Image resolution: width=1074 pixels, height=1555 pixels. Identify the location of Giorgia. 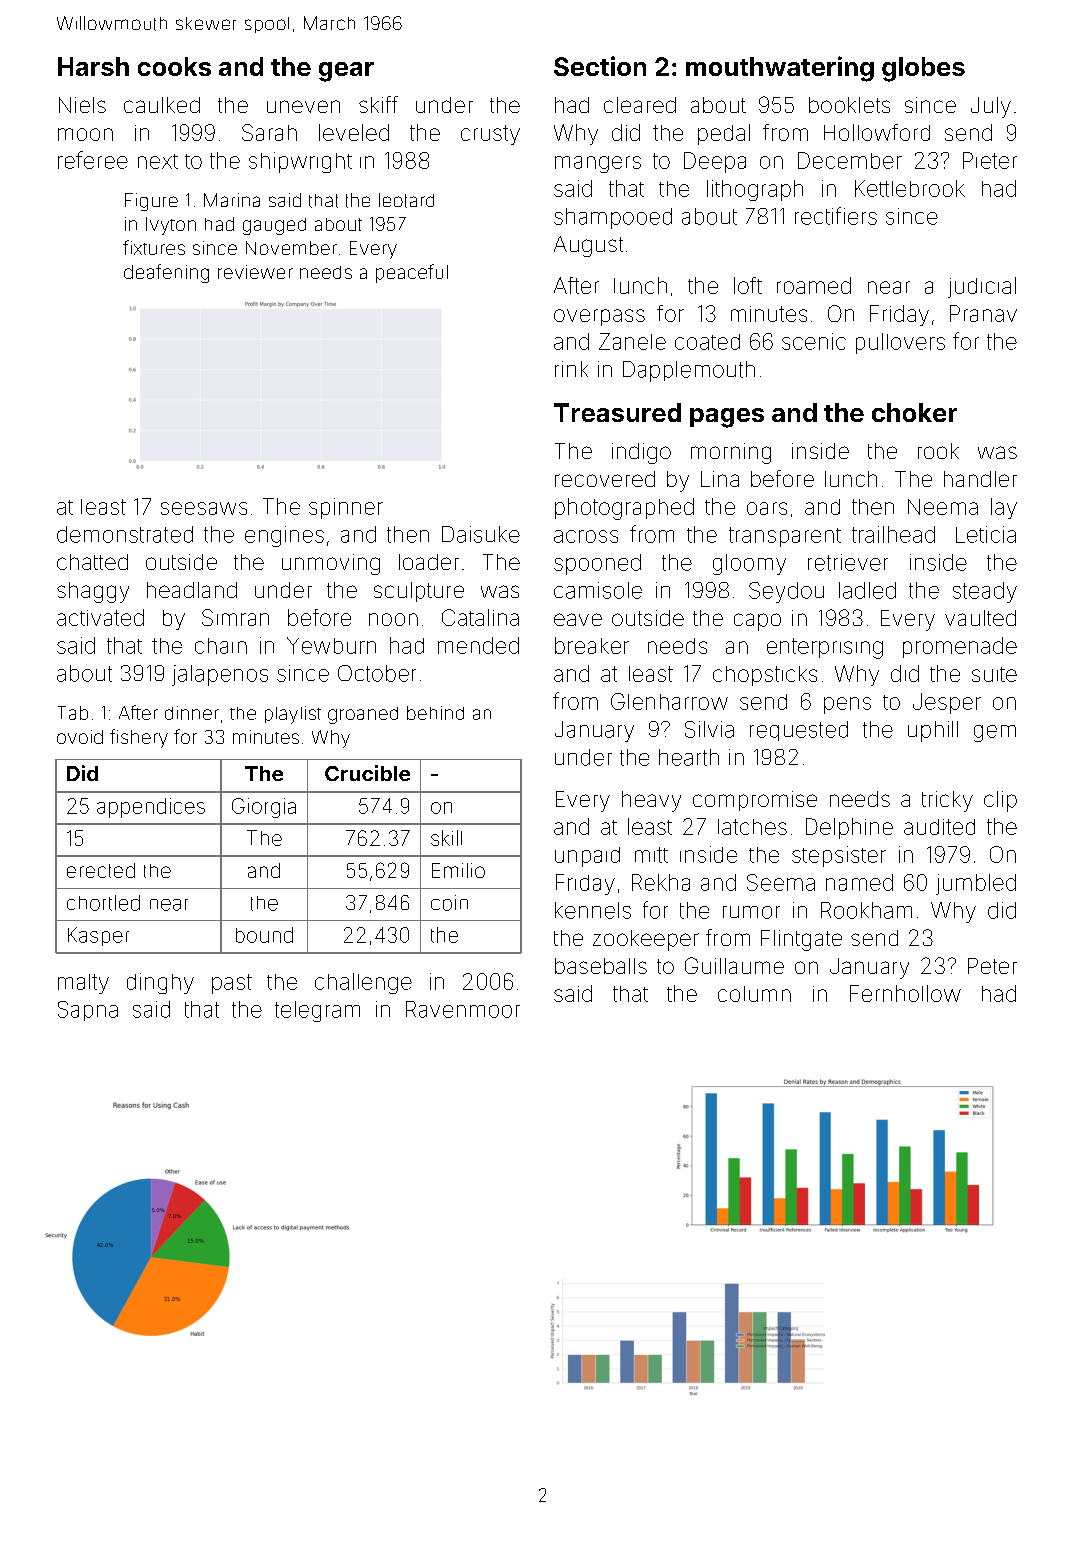
(264, 808).
